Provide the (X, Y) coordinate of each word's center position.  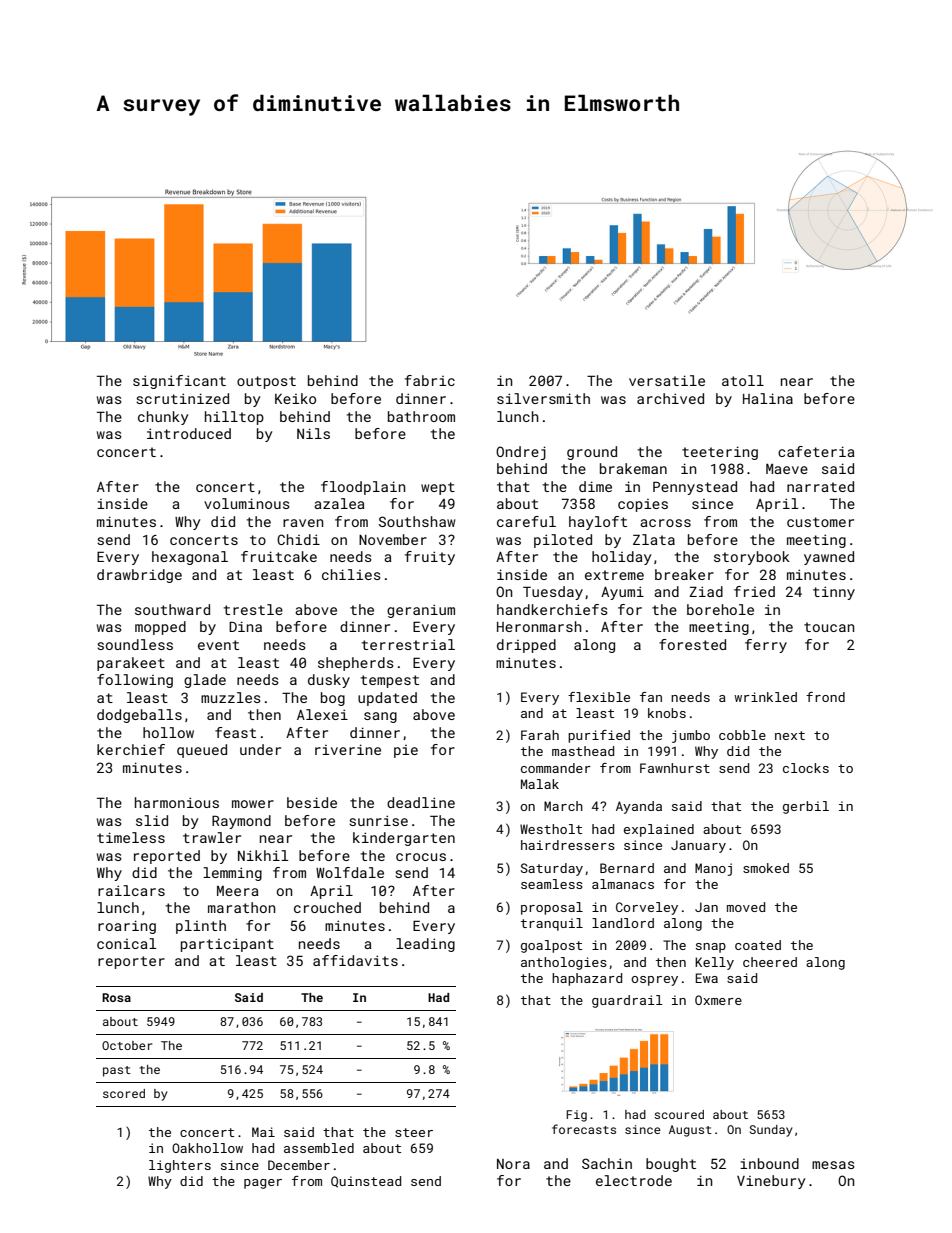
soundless (135, 644)
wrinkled (765, 697)
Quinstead (366, 1182)
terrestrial (408, 644)
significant (179, 382)
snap (711, 948)
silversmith (543, 398)
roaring (127, 927)
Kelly (714, 963)
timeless (131, 837)
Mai (263, 1132)
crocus (421, 857)
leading (425, 945)
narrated (820, 486)
